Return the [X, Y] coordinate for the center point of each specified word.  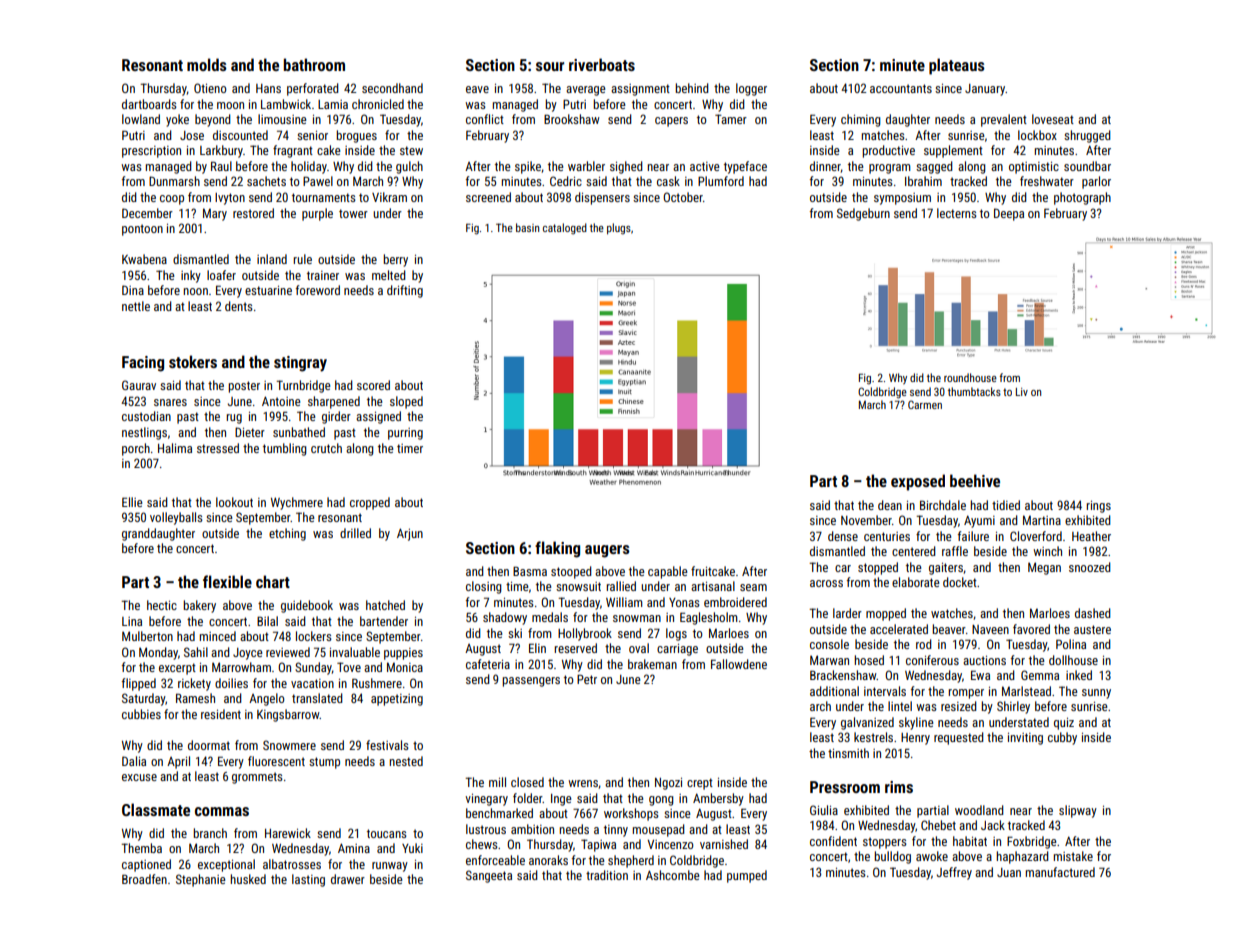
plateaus [957, 66]
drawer [348, 879]
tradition [607, 875]
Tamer [731, 119]
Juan [1009, 872]
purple [317, 214]
